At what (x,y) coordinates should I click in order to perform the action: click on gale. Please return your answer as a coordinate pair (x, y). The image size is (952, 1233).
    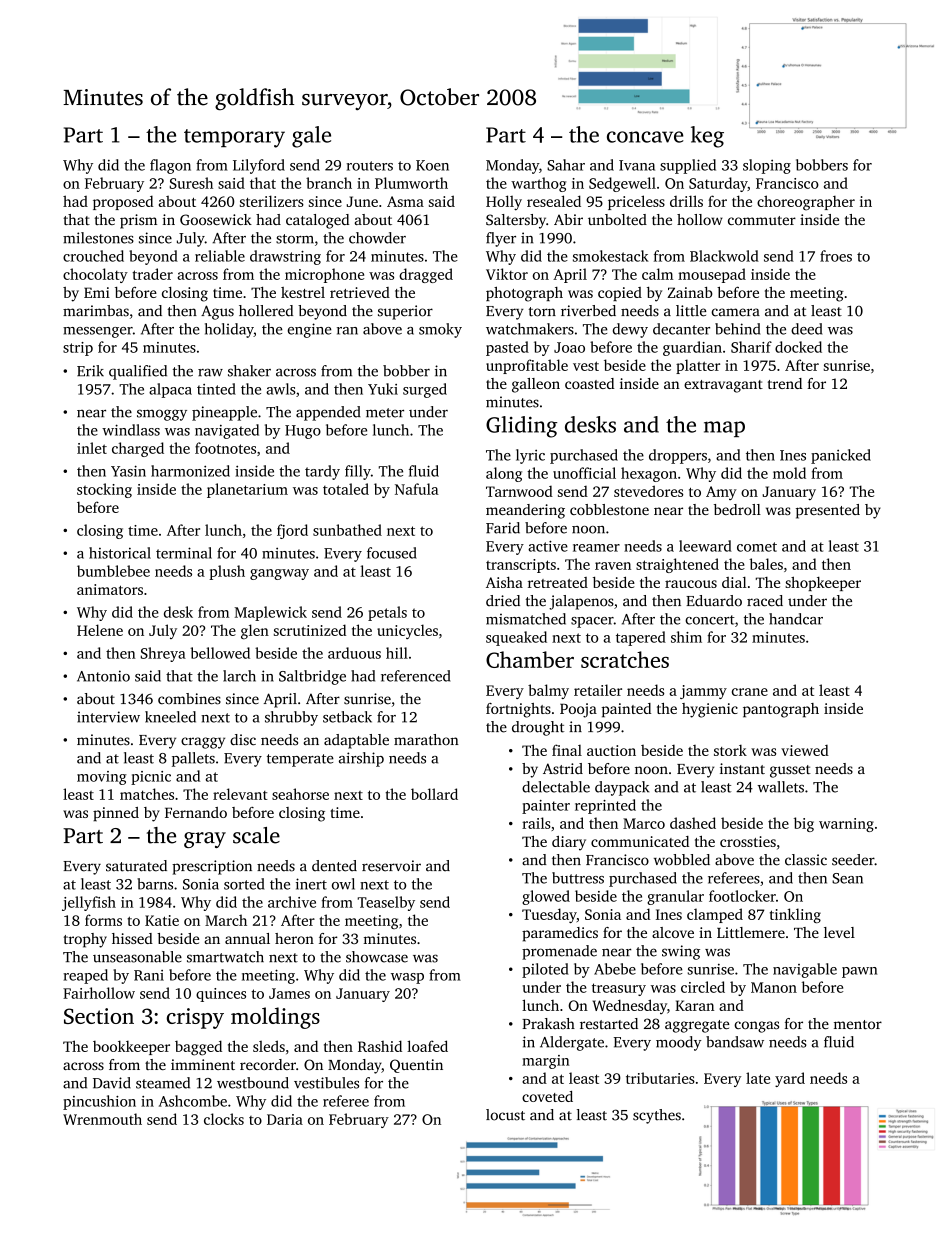
    Looking at the image, I should click on (311, 137).
